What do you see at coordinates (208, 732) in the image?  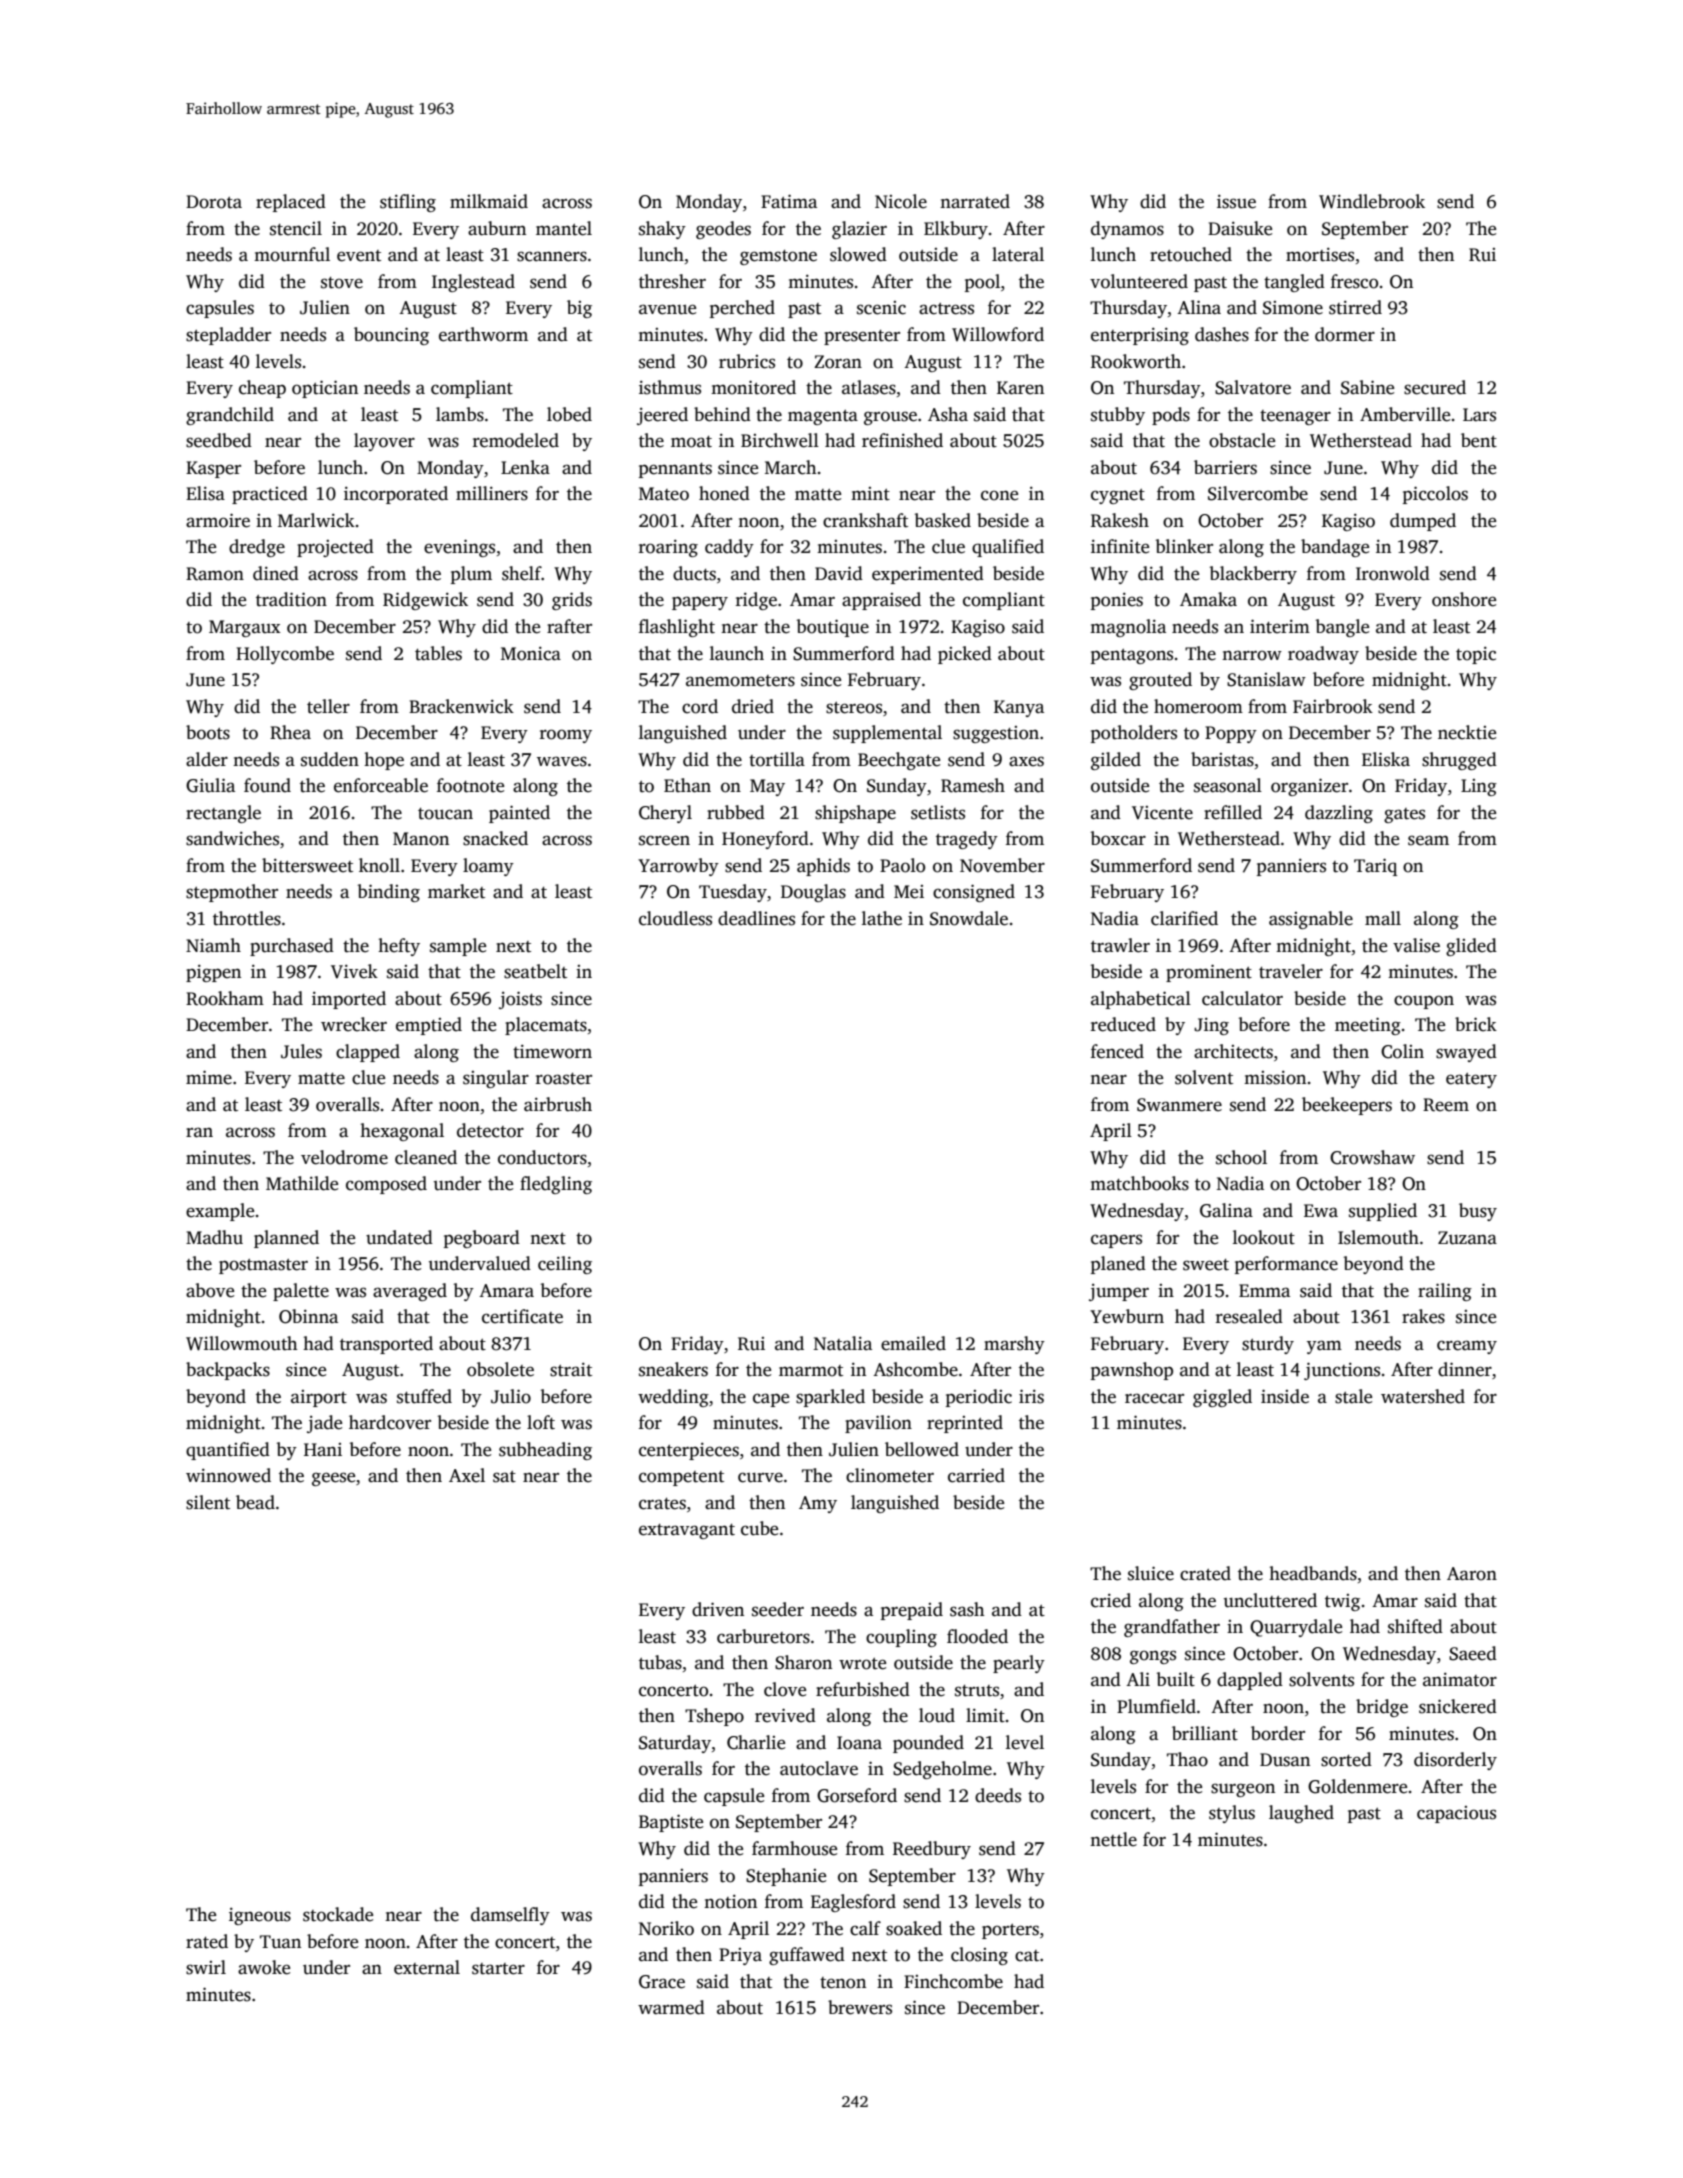 I see `boots` at bounding box center [208, 732].
